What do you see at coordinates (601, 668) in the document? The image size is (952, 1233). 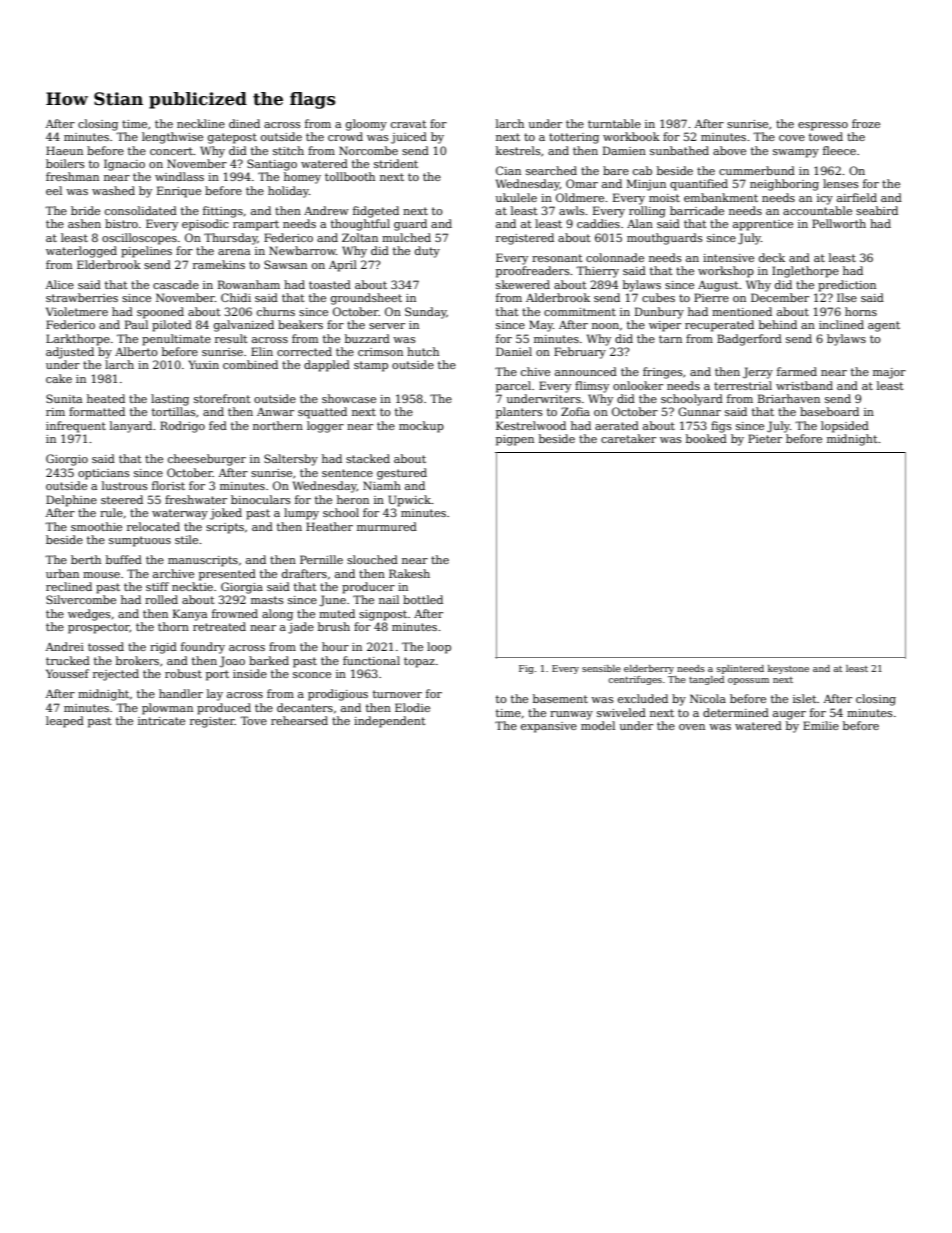 I see `sensible` at bounding box center [601, 668].
